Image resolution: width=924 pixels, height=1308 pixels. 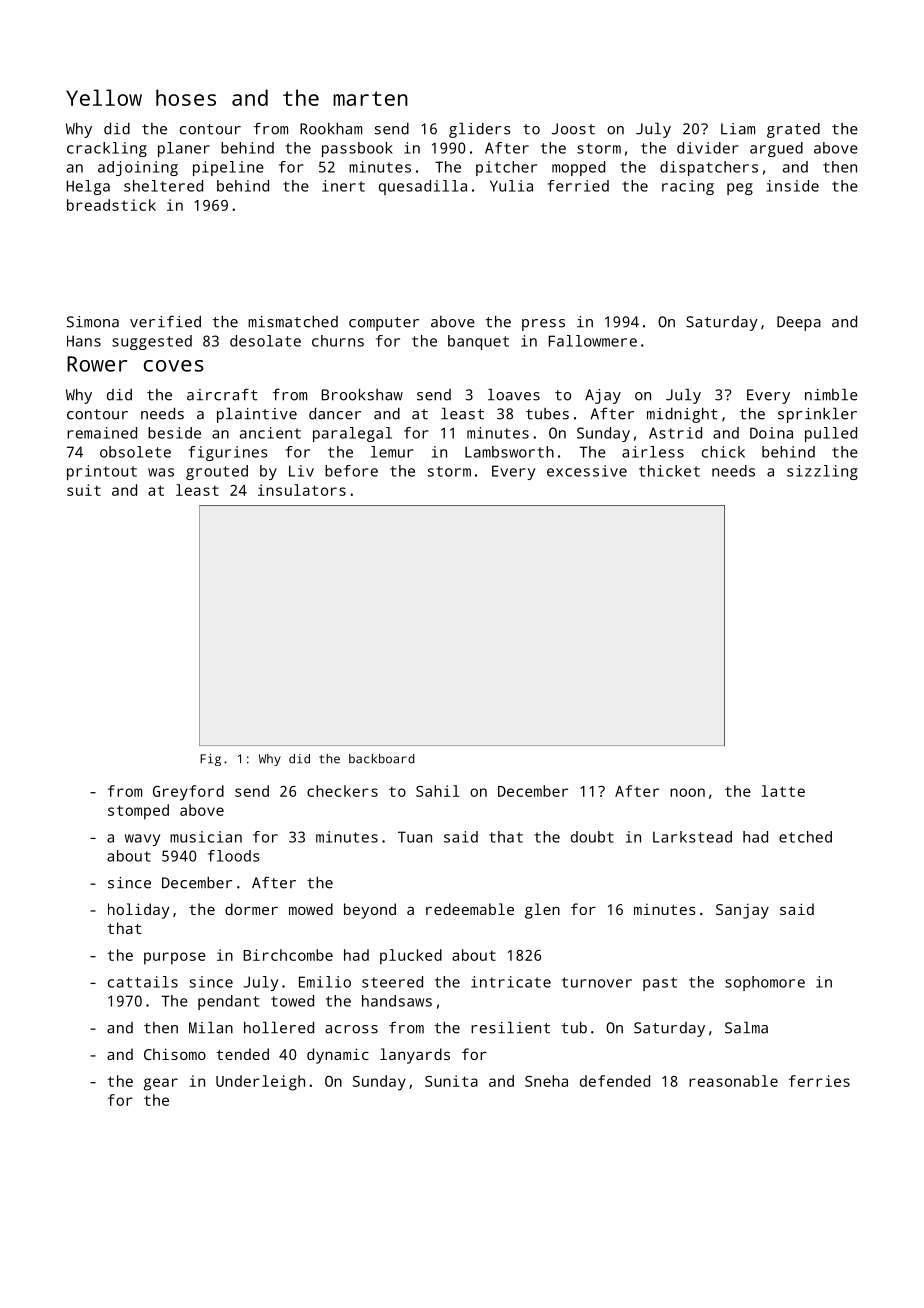 What do you see at coordinates (479, 130) in the screenshot?
I see `gliders` at bounding box center [479, 130].
